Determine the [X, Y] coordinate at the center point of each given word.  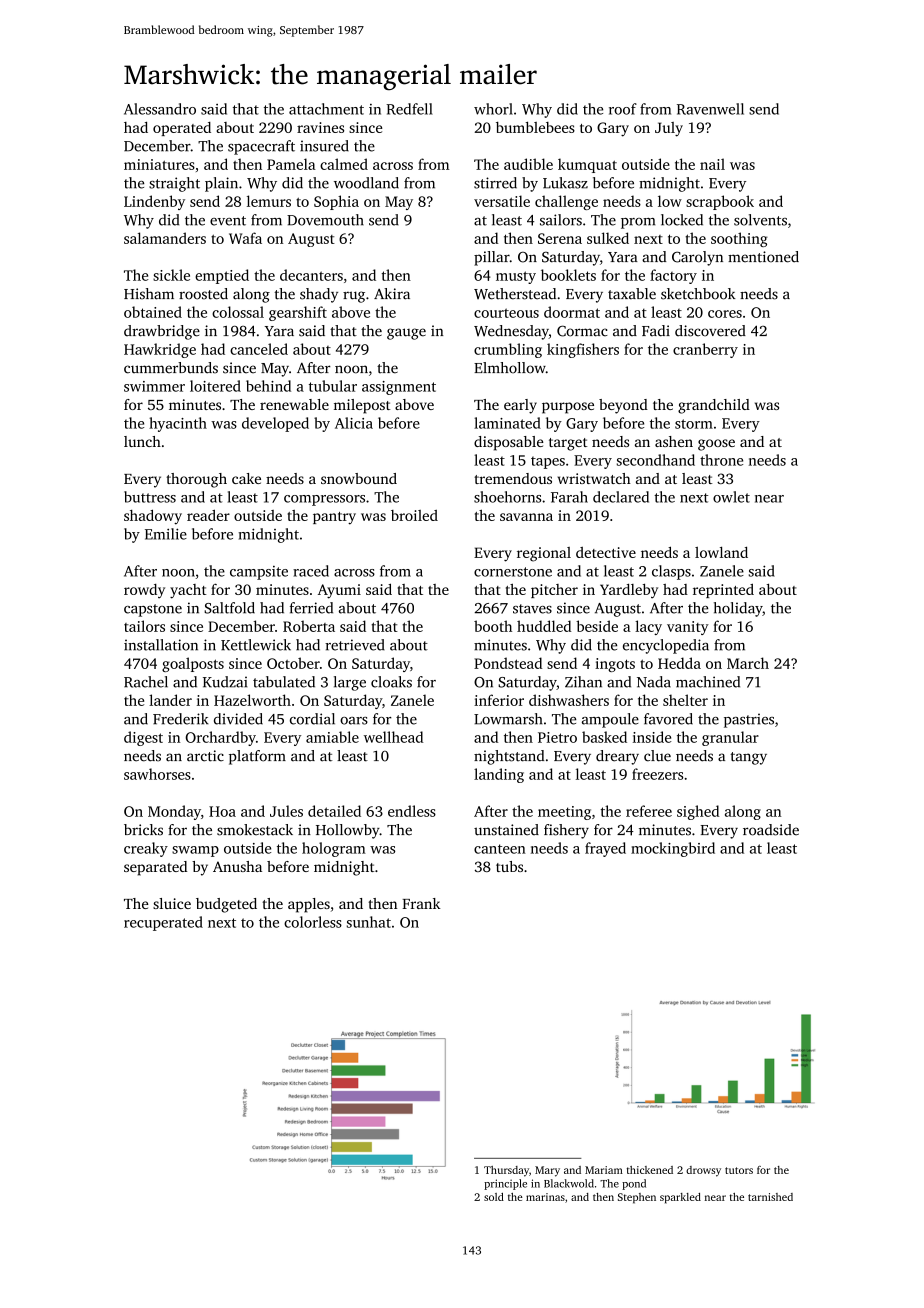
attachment [326, 109]
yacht [188, 591]
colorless [313, 922]
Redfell [409, 109]
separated [155, 868]
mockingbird [673, 849]
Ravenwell [710, 109]
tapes [548, 462]
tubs [509, 866]
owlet [731, 497]
